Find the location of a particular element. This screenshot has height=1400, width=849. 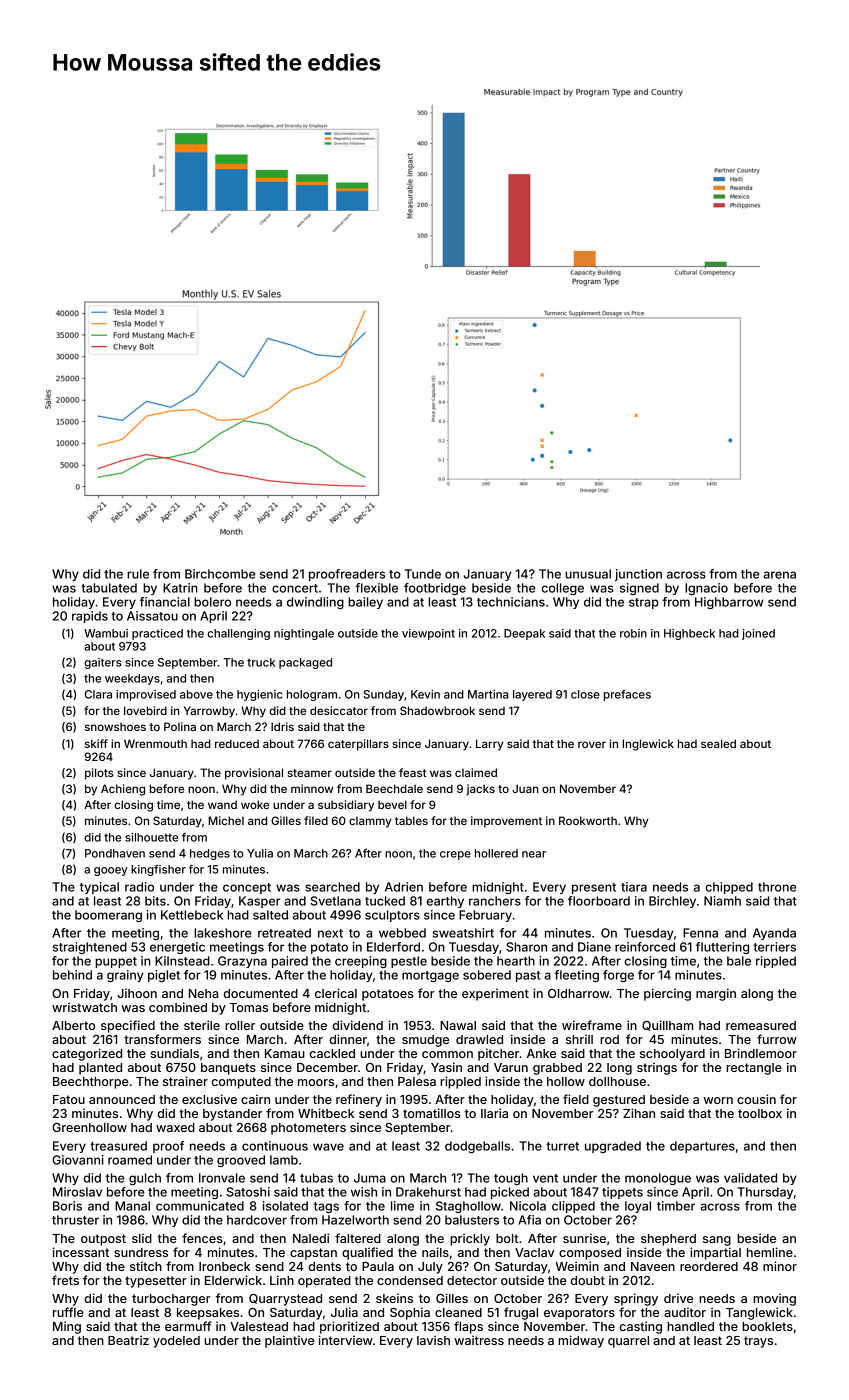

Ignacio is located at coordinates (706, 589).
